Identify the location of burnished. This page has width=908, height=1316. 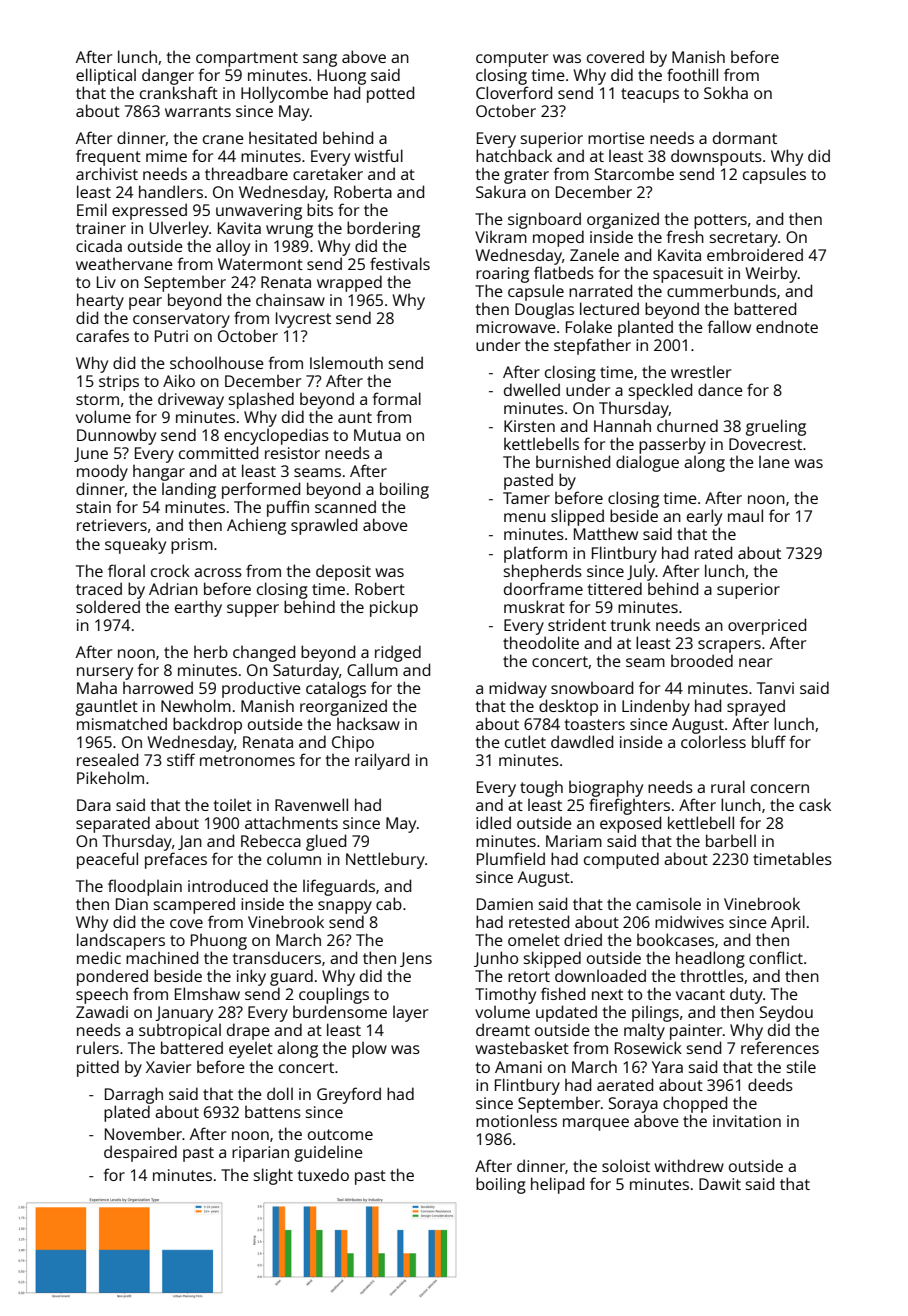
(573, 461).
